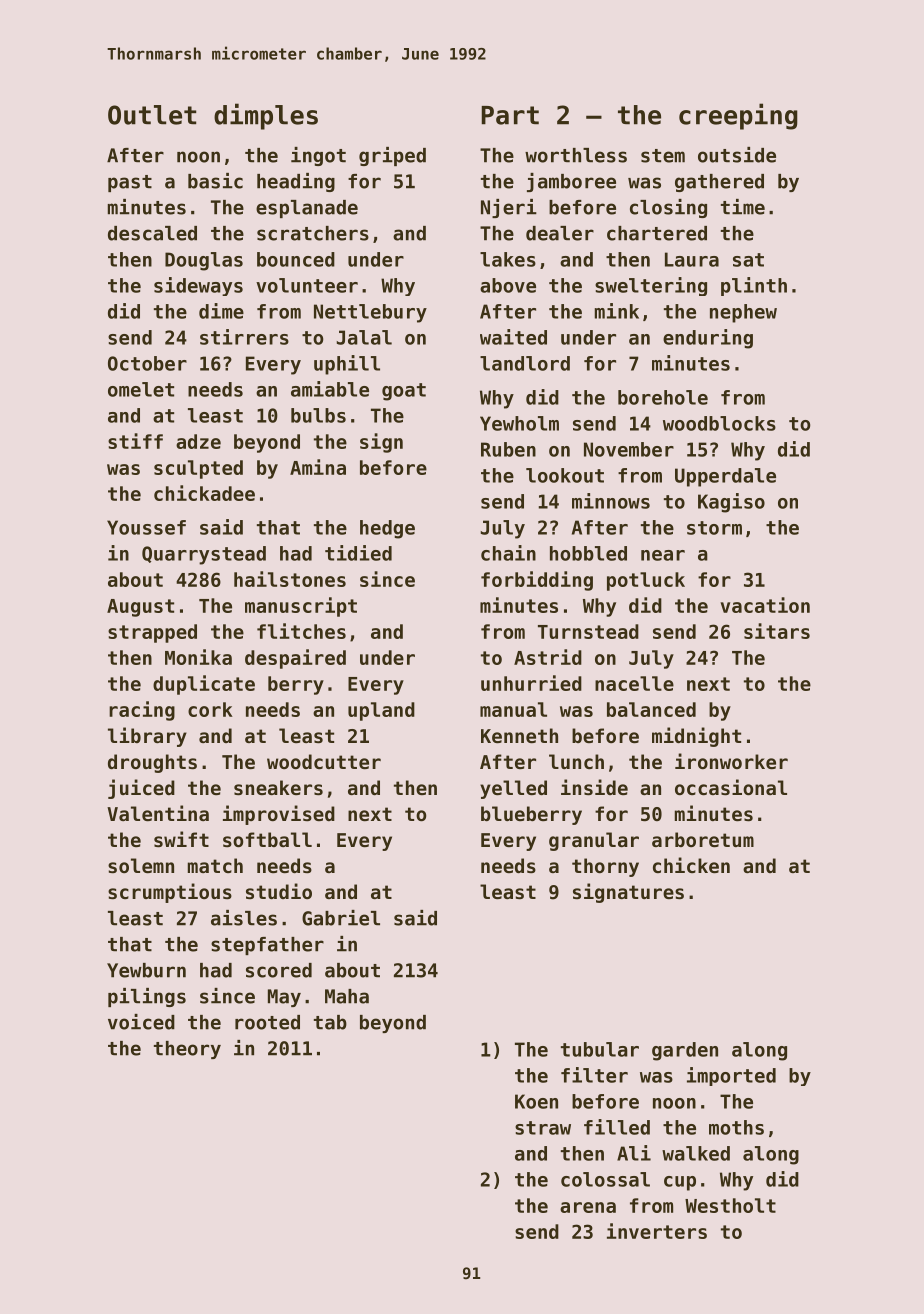 Image resolution: width=924 pixels, height=1314 pixels. I want to click on Part, so click(510, 115).
